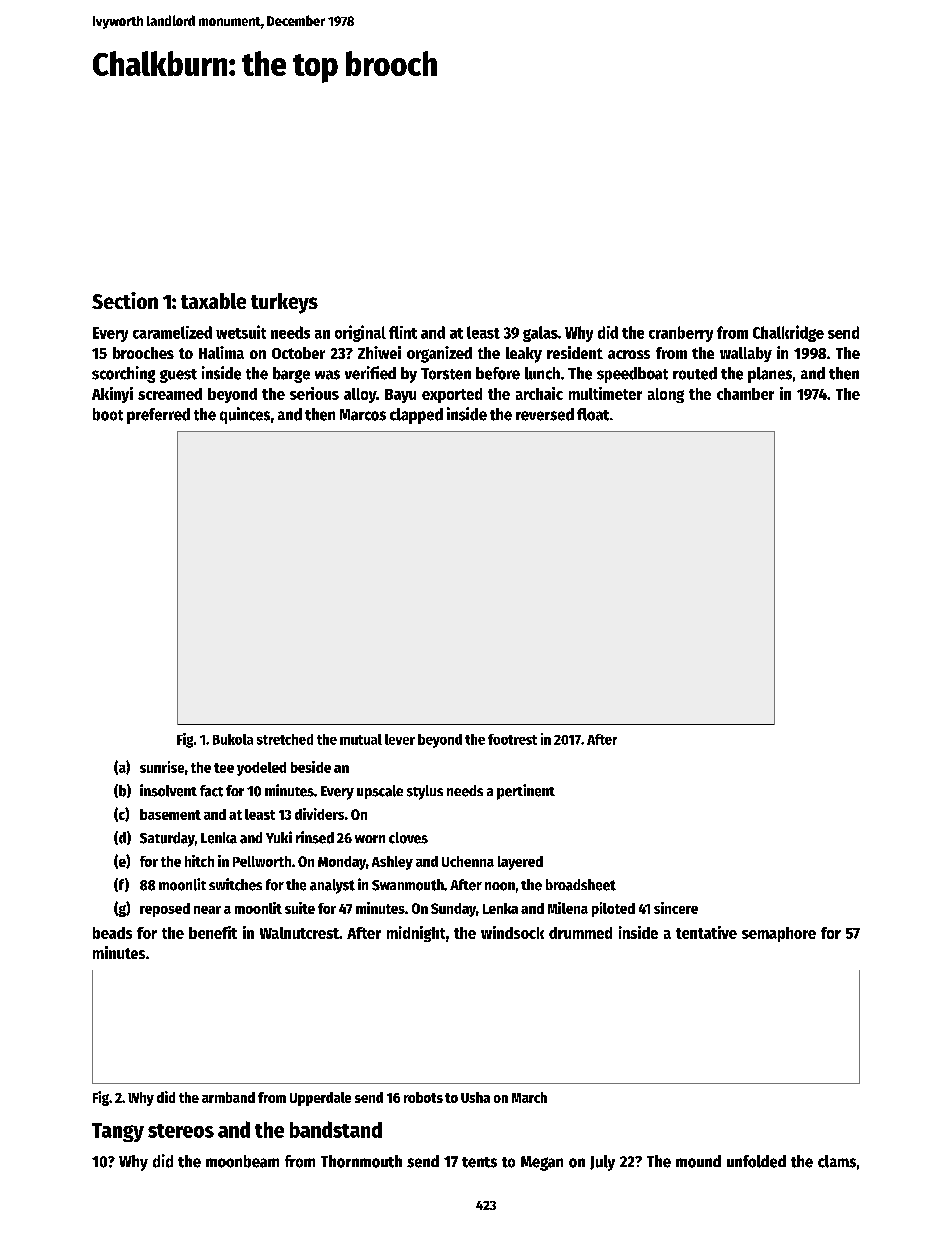 The width and height of the screenshot is (952, 1233). What do you see at coordinates (706, 932) in the screenshot?
I see `tentative` at bounding box center [706, 932].
